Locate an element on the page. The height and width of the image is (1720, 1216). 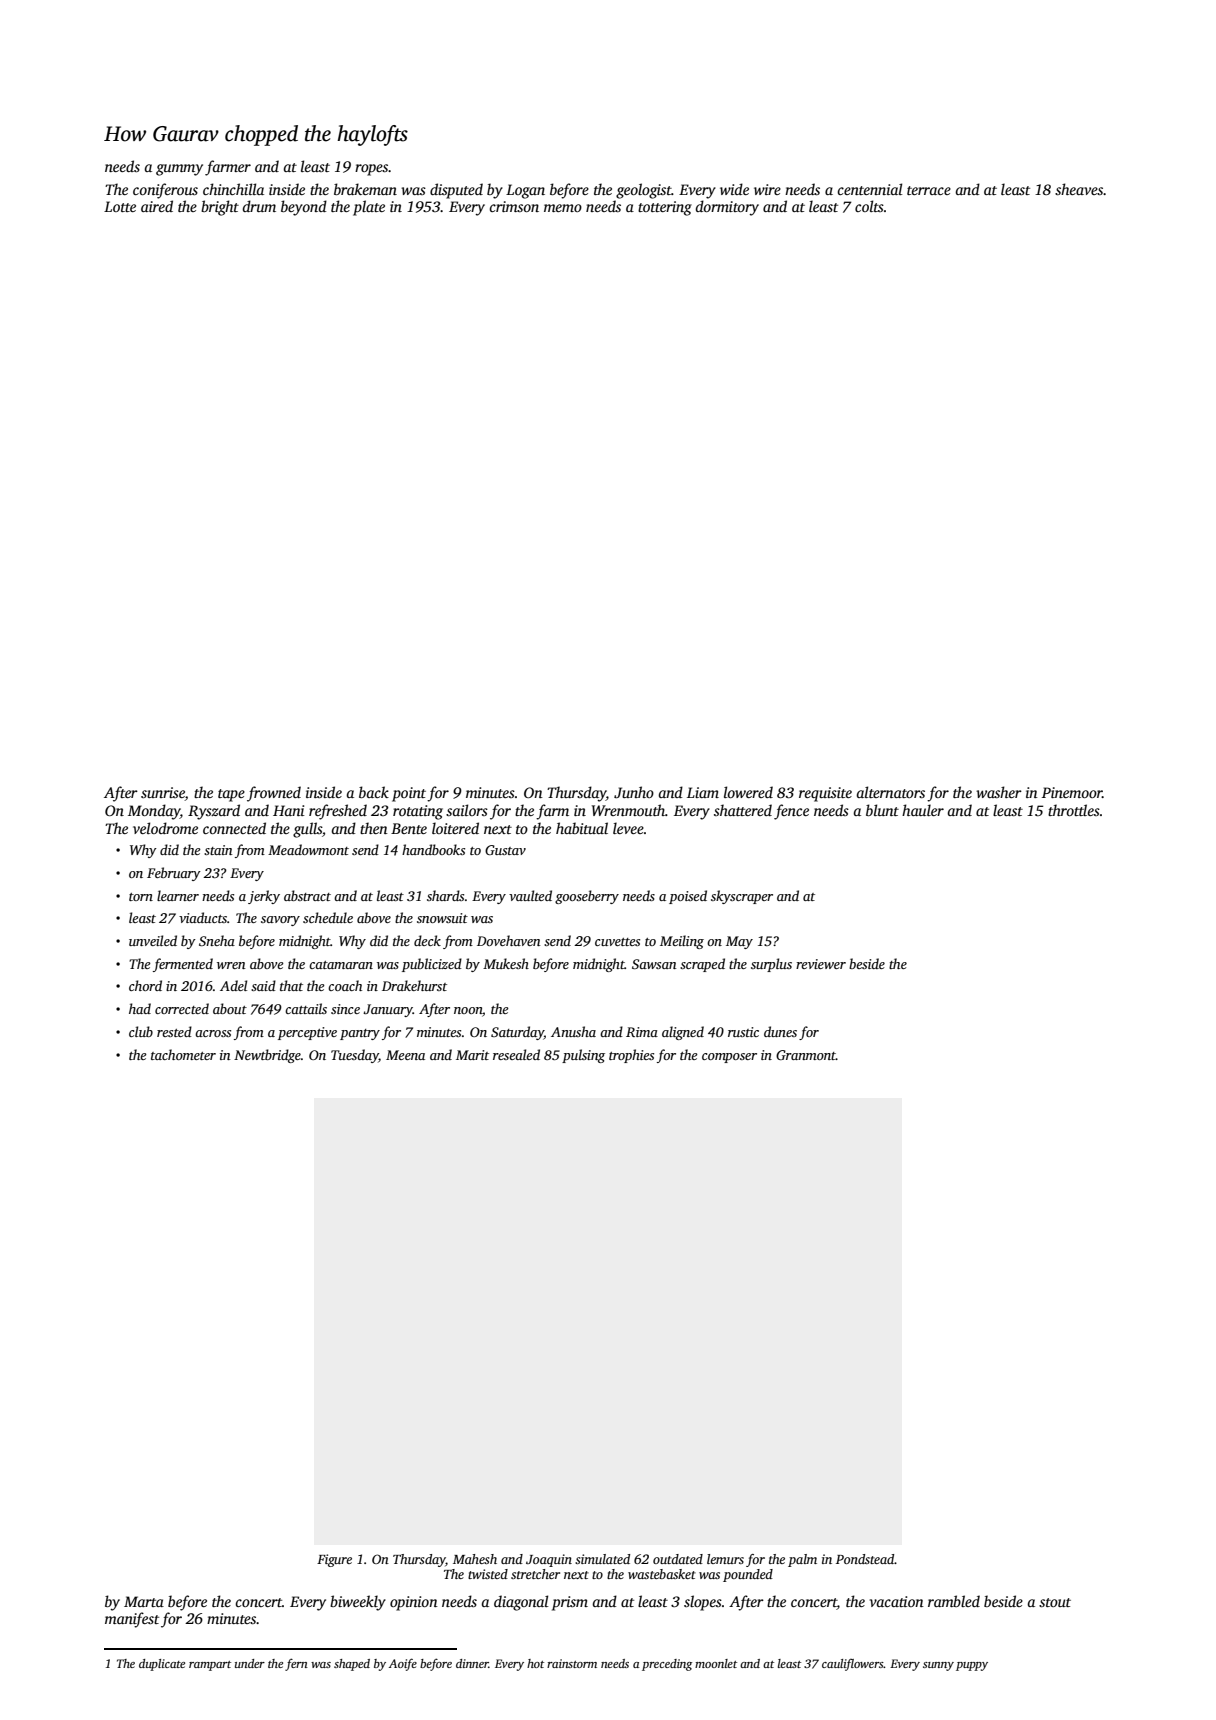
refreshed is located at coordinates (338, 812).
